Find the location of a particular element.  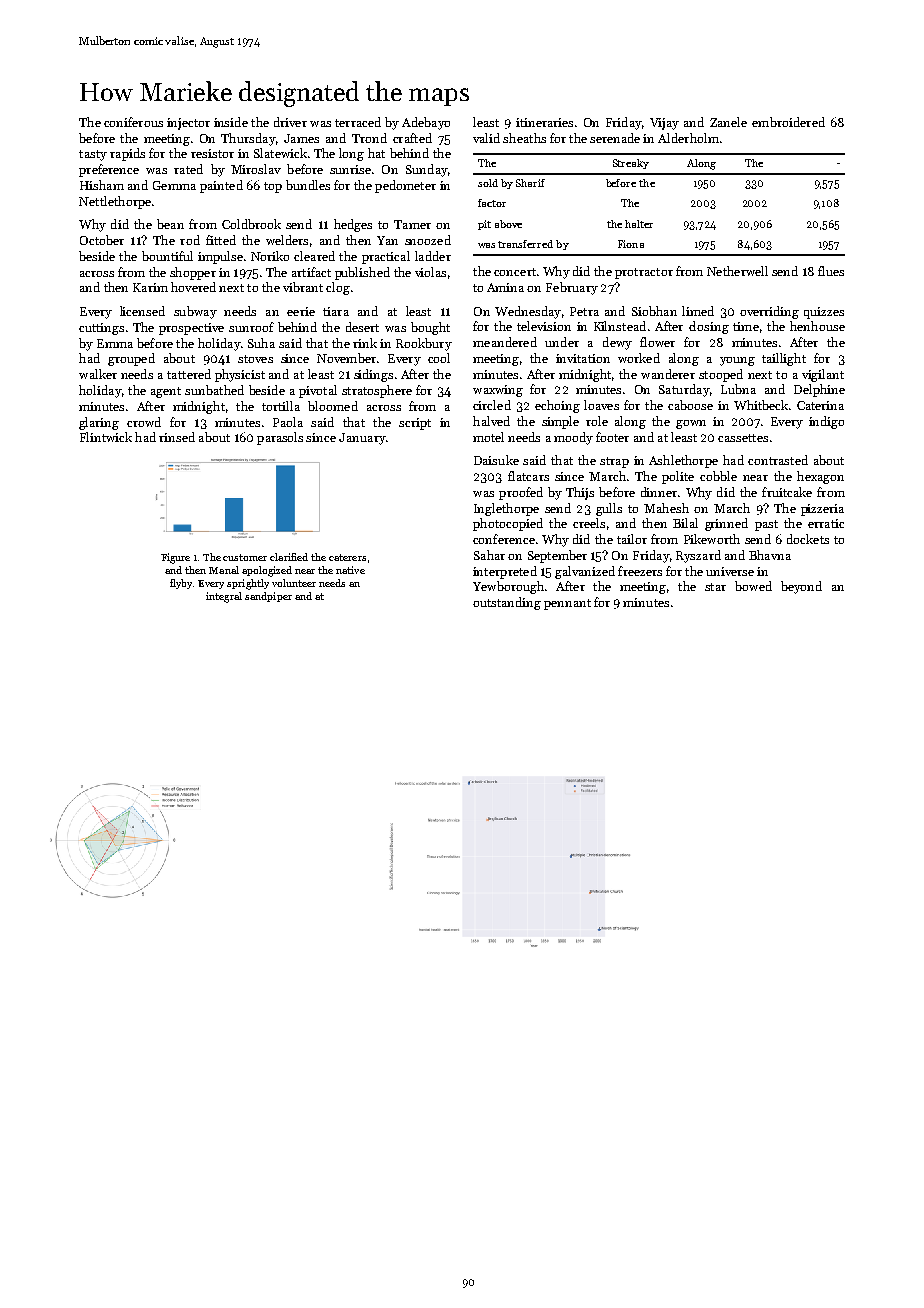

bought is located at coordinates (430, 328).
